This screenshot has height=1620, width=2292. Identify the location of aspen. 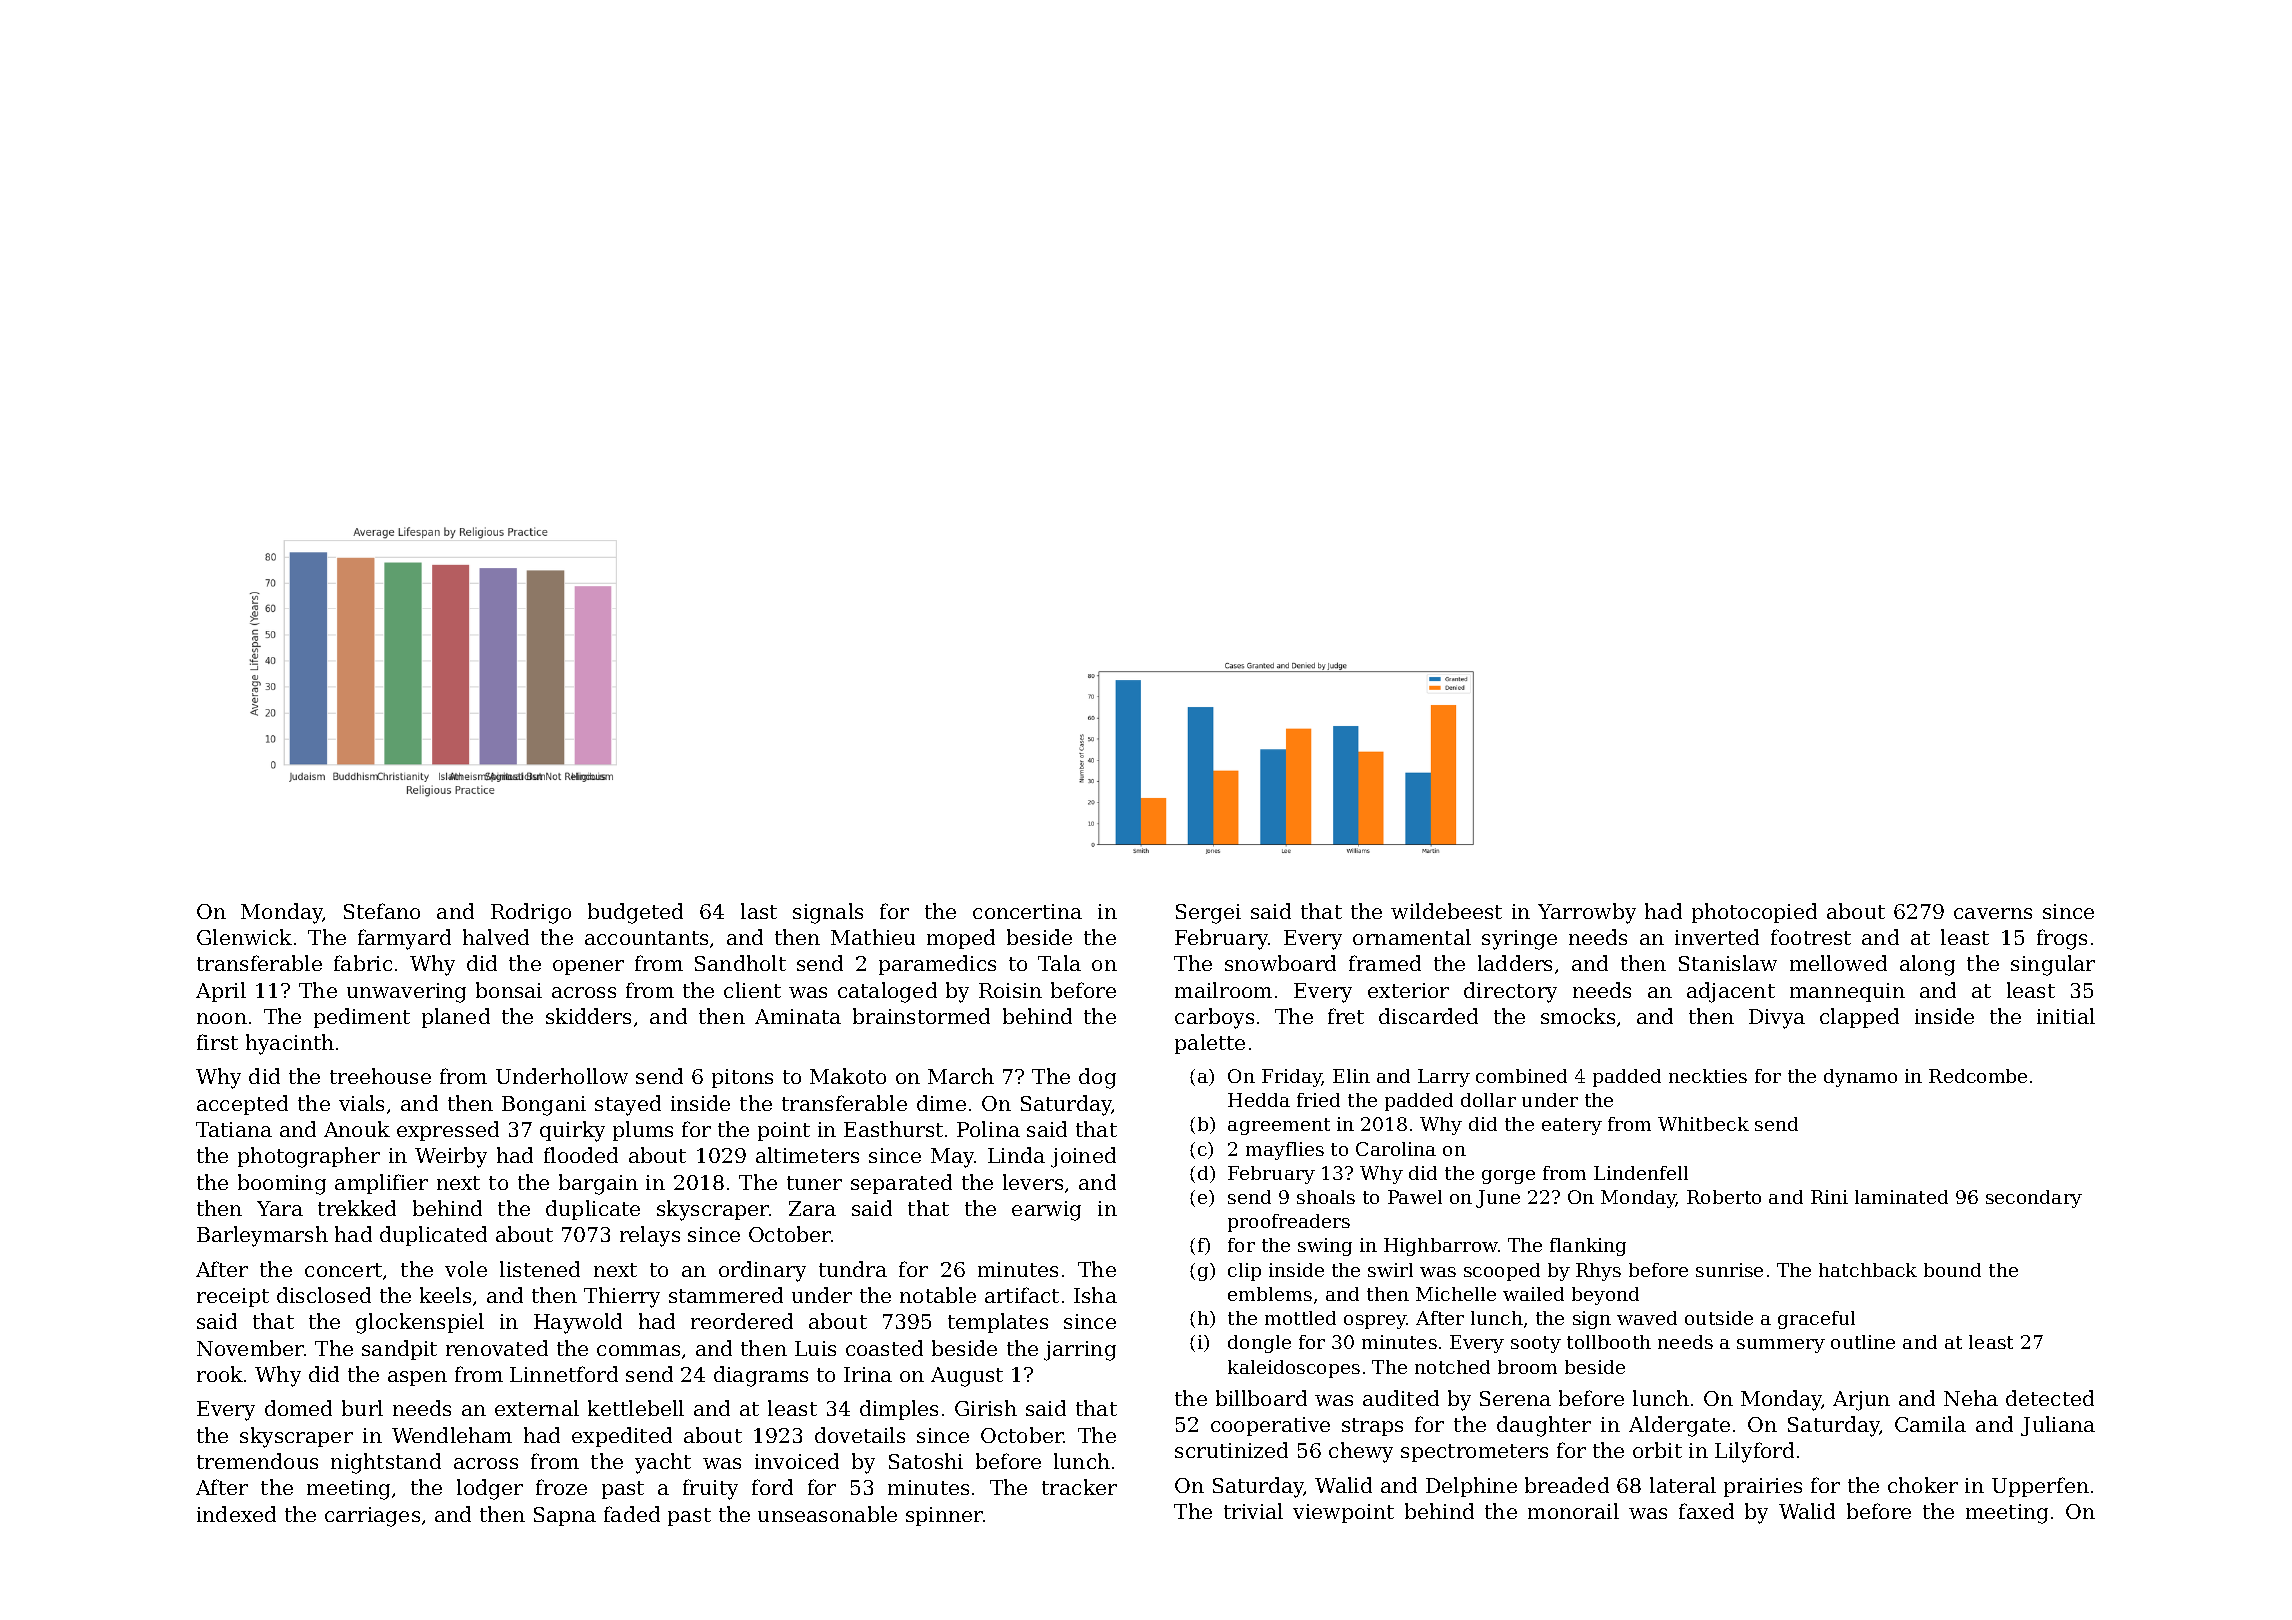
(417, 1378).
